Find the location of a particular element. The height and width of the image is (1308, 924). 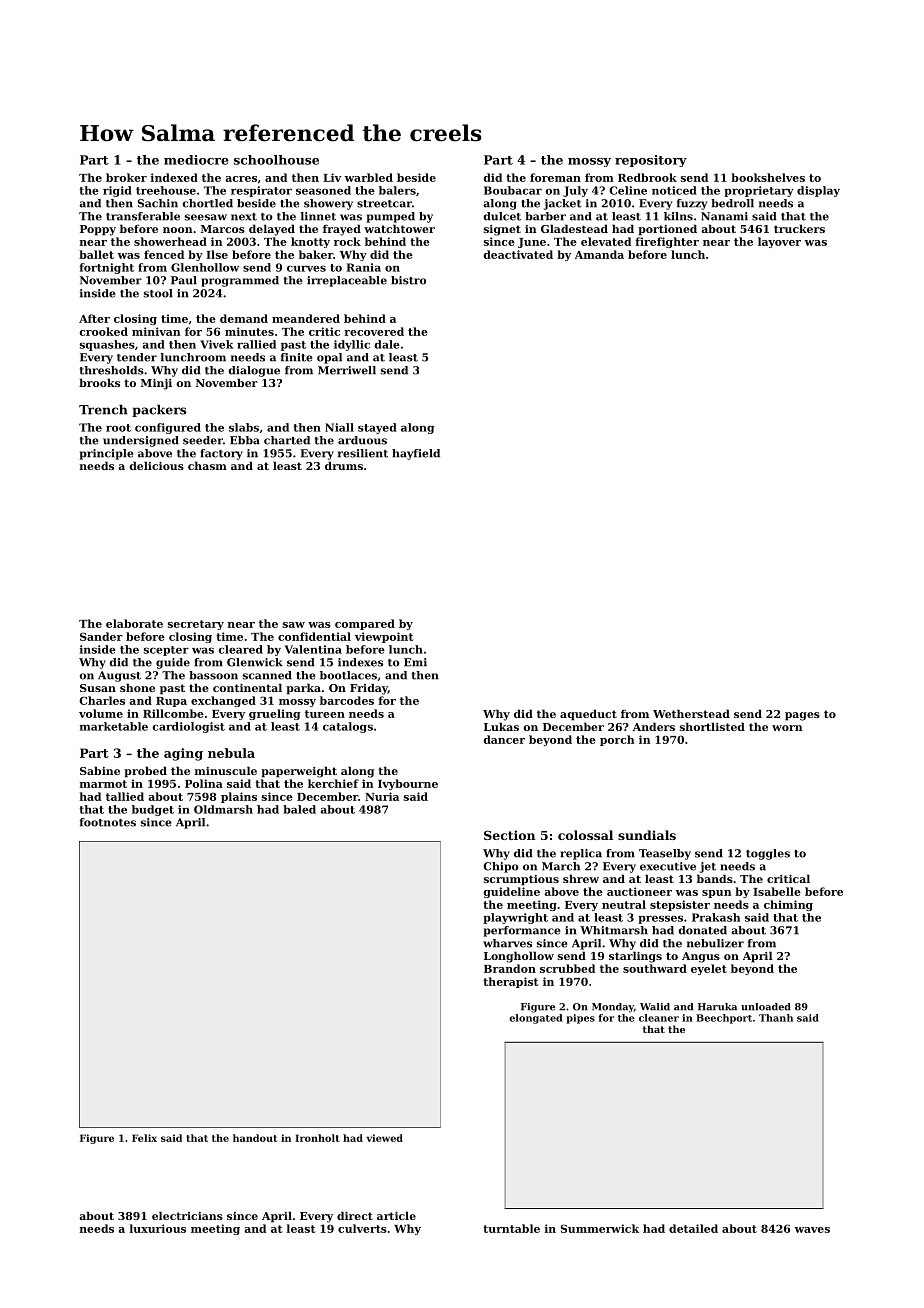

stayed is located at coordinates (377, 428).
